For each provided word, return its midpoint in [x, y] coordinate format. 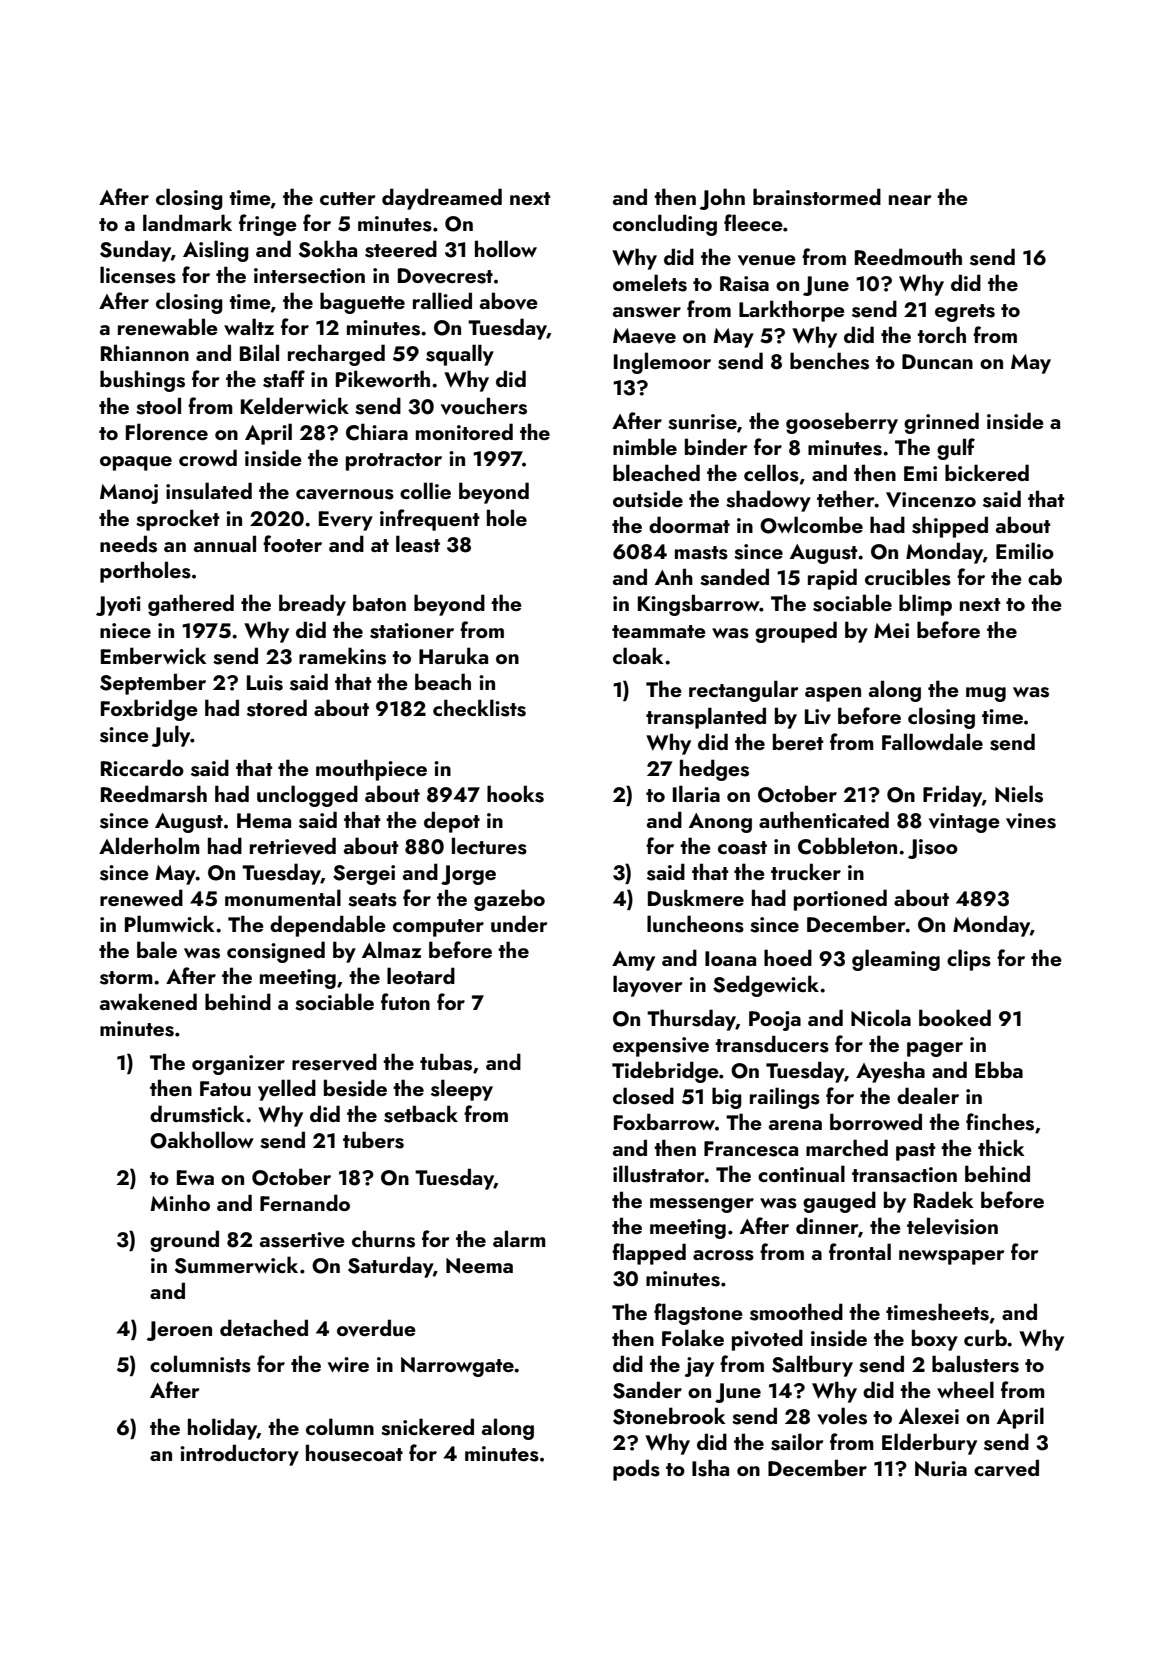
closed [643, 1096]
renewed [141, 897]
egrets [965, 313]
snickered [427, 1427]
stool [158, 406]
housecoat [354, 1453]
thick [1001, 1147]
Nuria [941, 1469]
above [509, 301]
